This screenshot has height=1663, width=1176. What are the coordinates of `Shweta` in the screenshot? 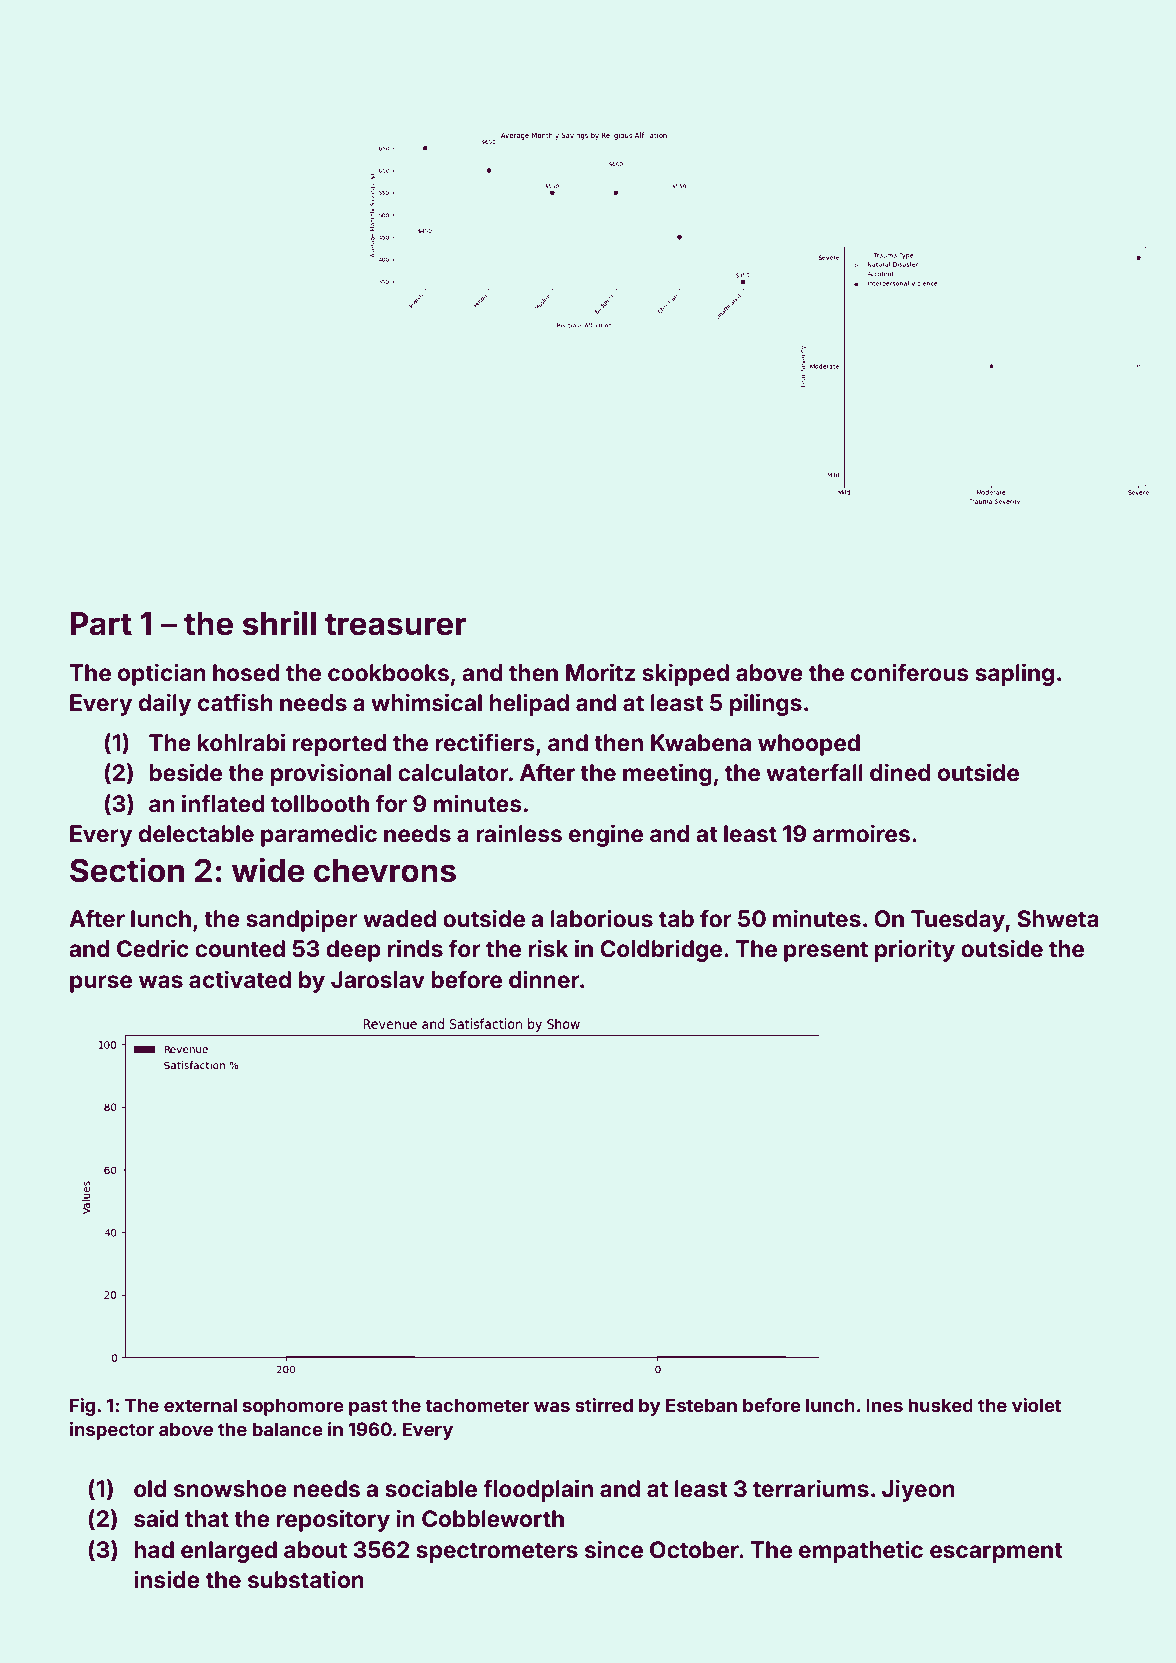 It's located at (1058, 919).
